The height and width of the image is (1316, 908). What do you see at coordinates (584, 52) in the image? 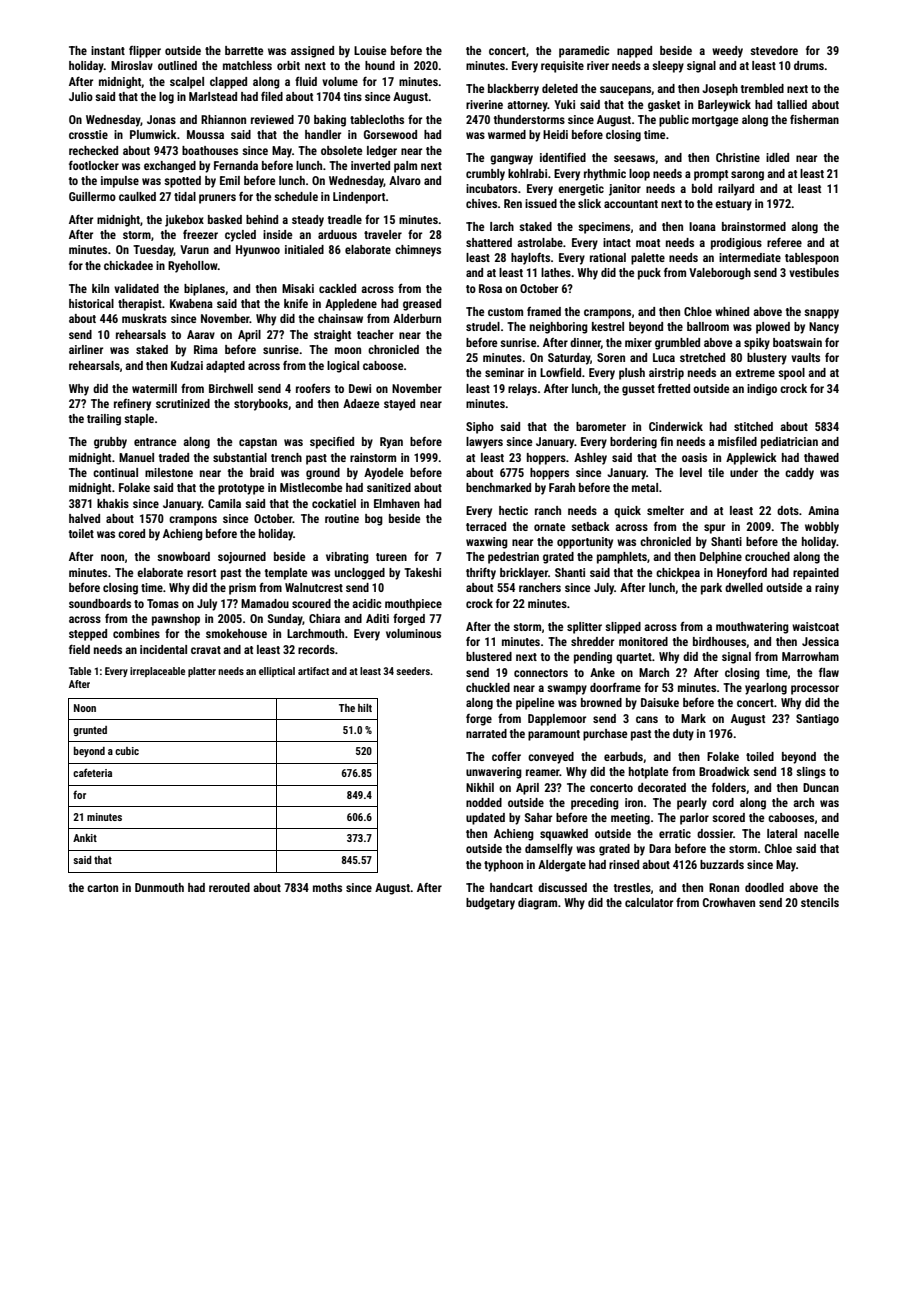
I see `paramedic` at bounding box center [584, 52].
